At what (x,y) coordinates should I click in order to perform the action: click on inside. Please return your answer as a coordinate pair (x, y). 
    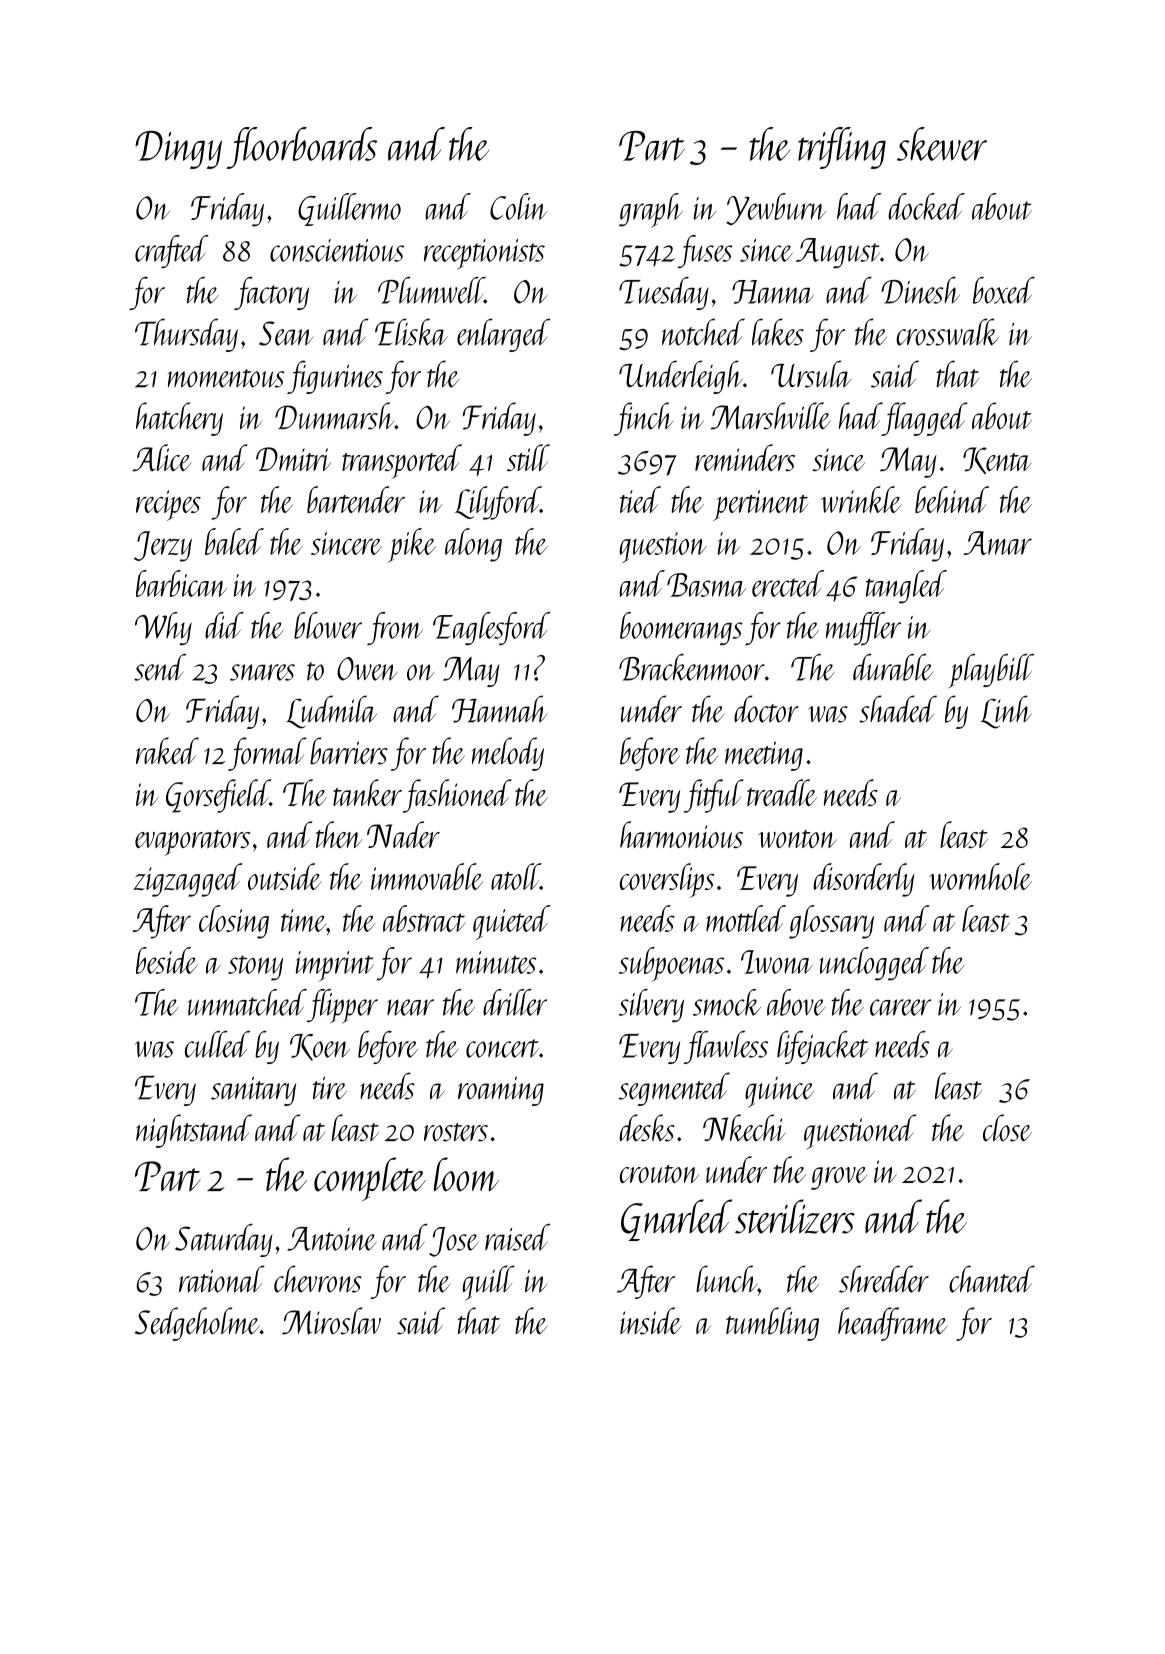
    Looking at the image, I should click on (651, 1321).
